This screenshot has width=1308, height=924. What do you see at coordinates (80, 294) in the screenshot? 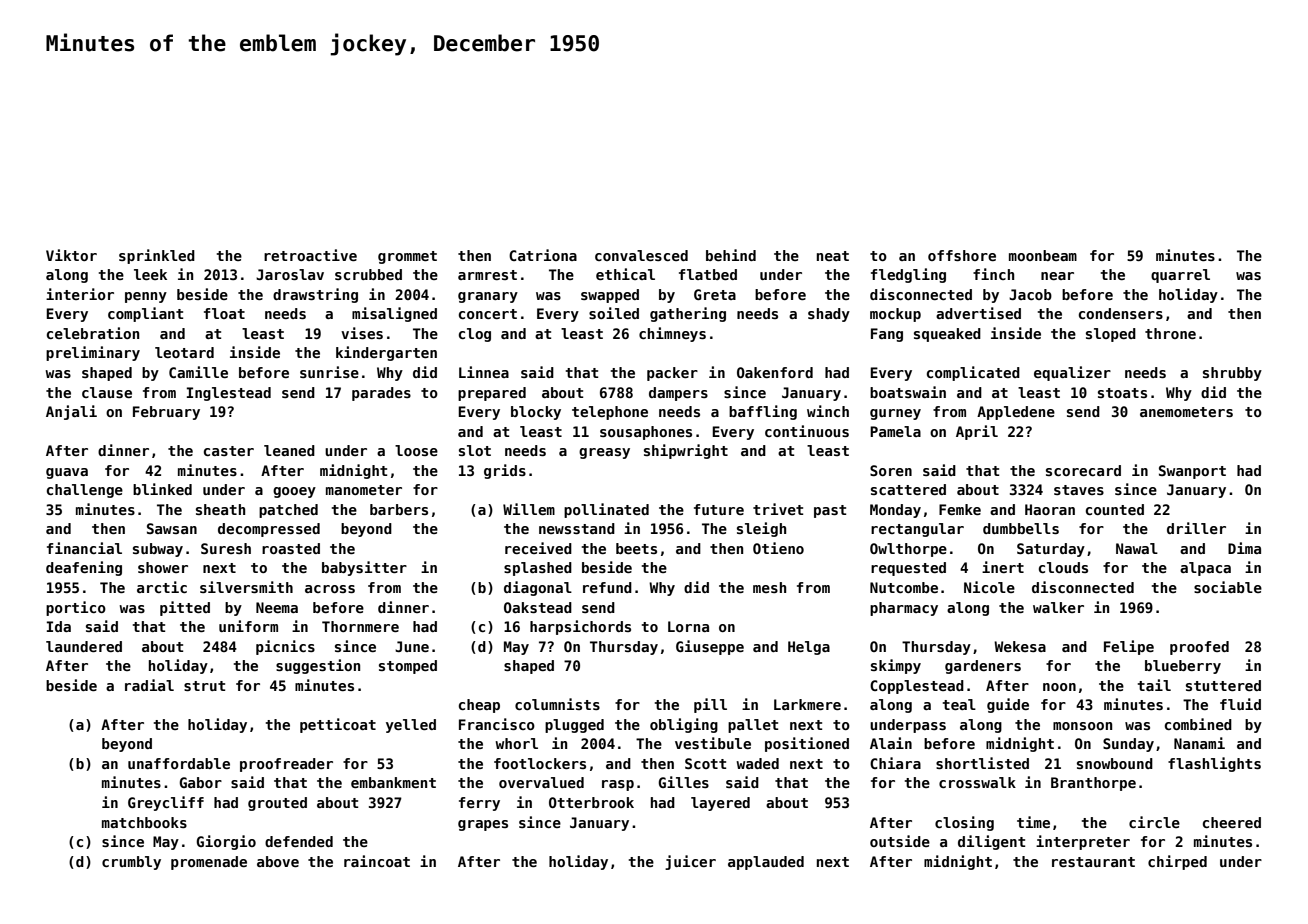
I see `interior` at bounding box center [80, 294].
